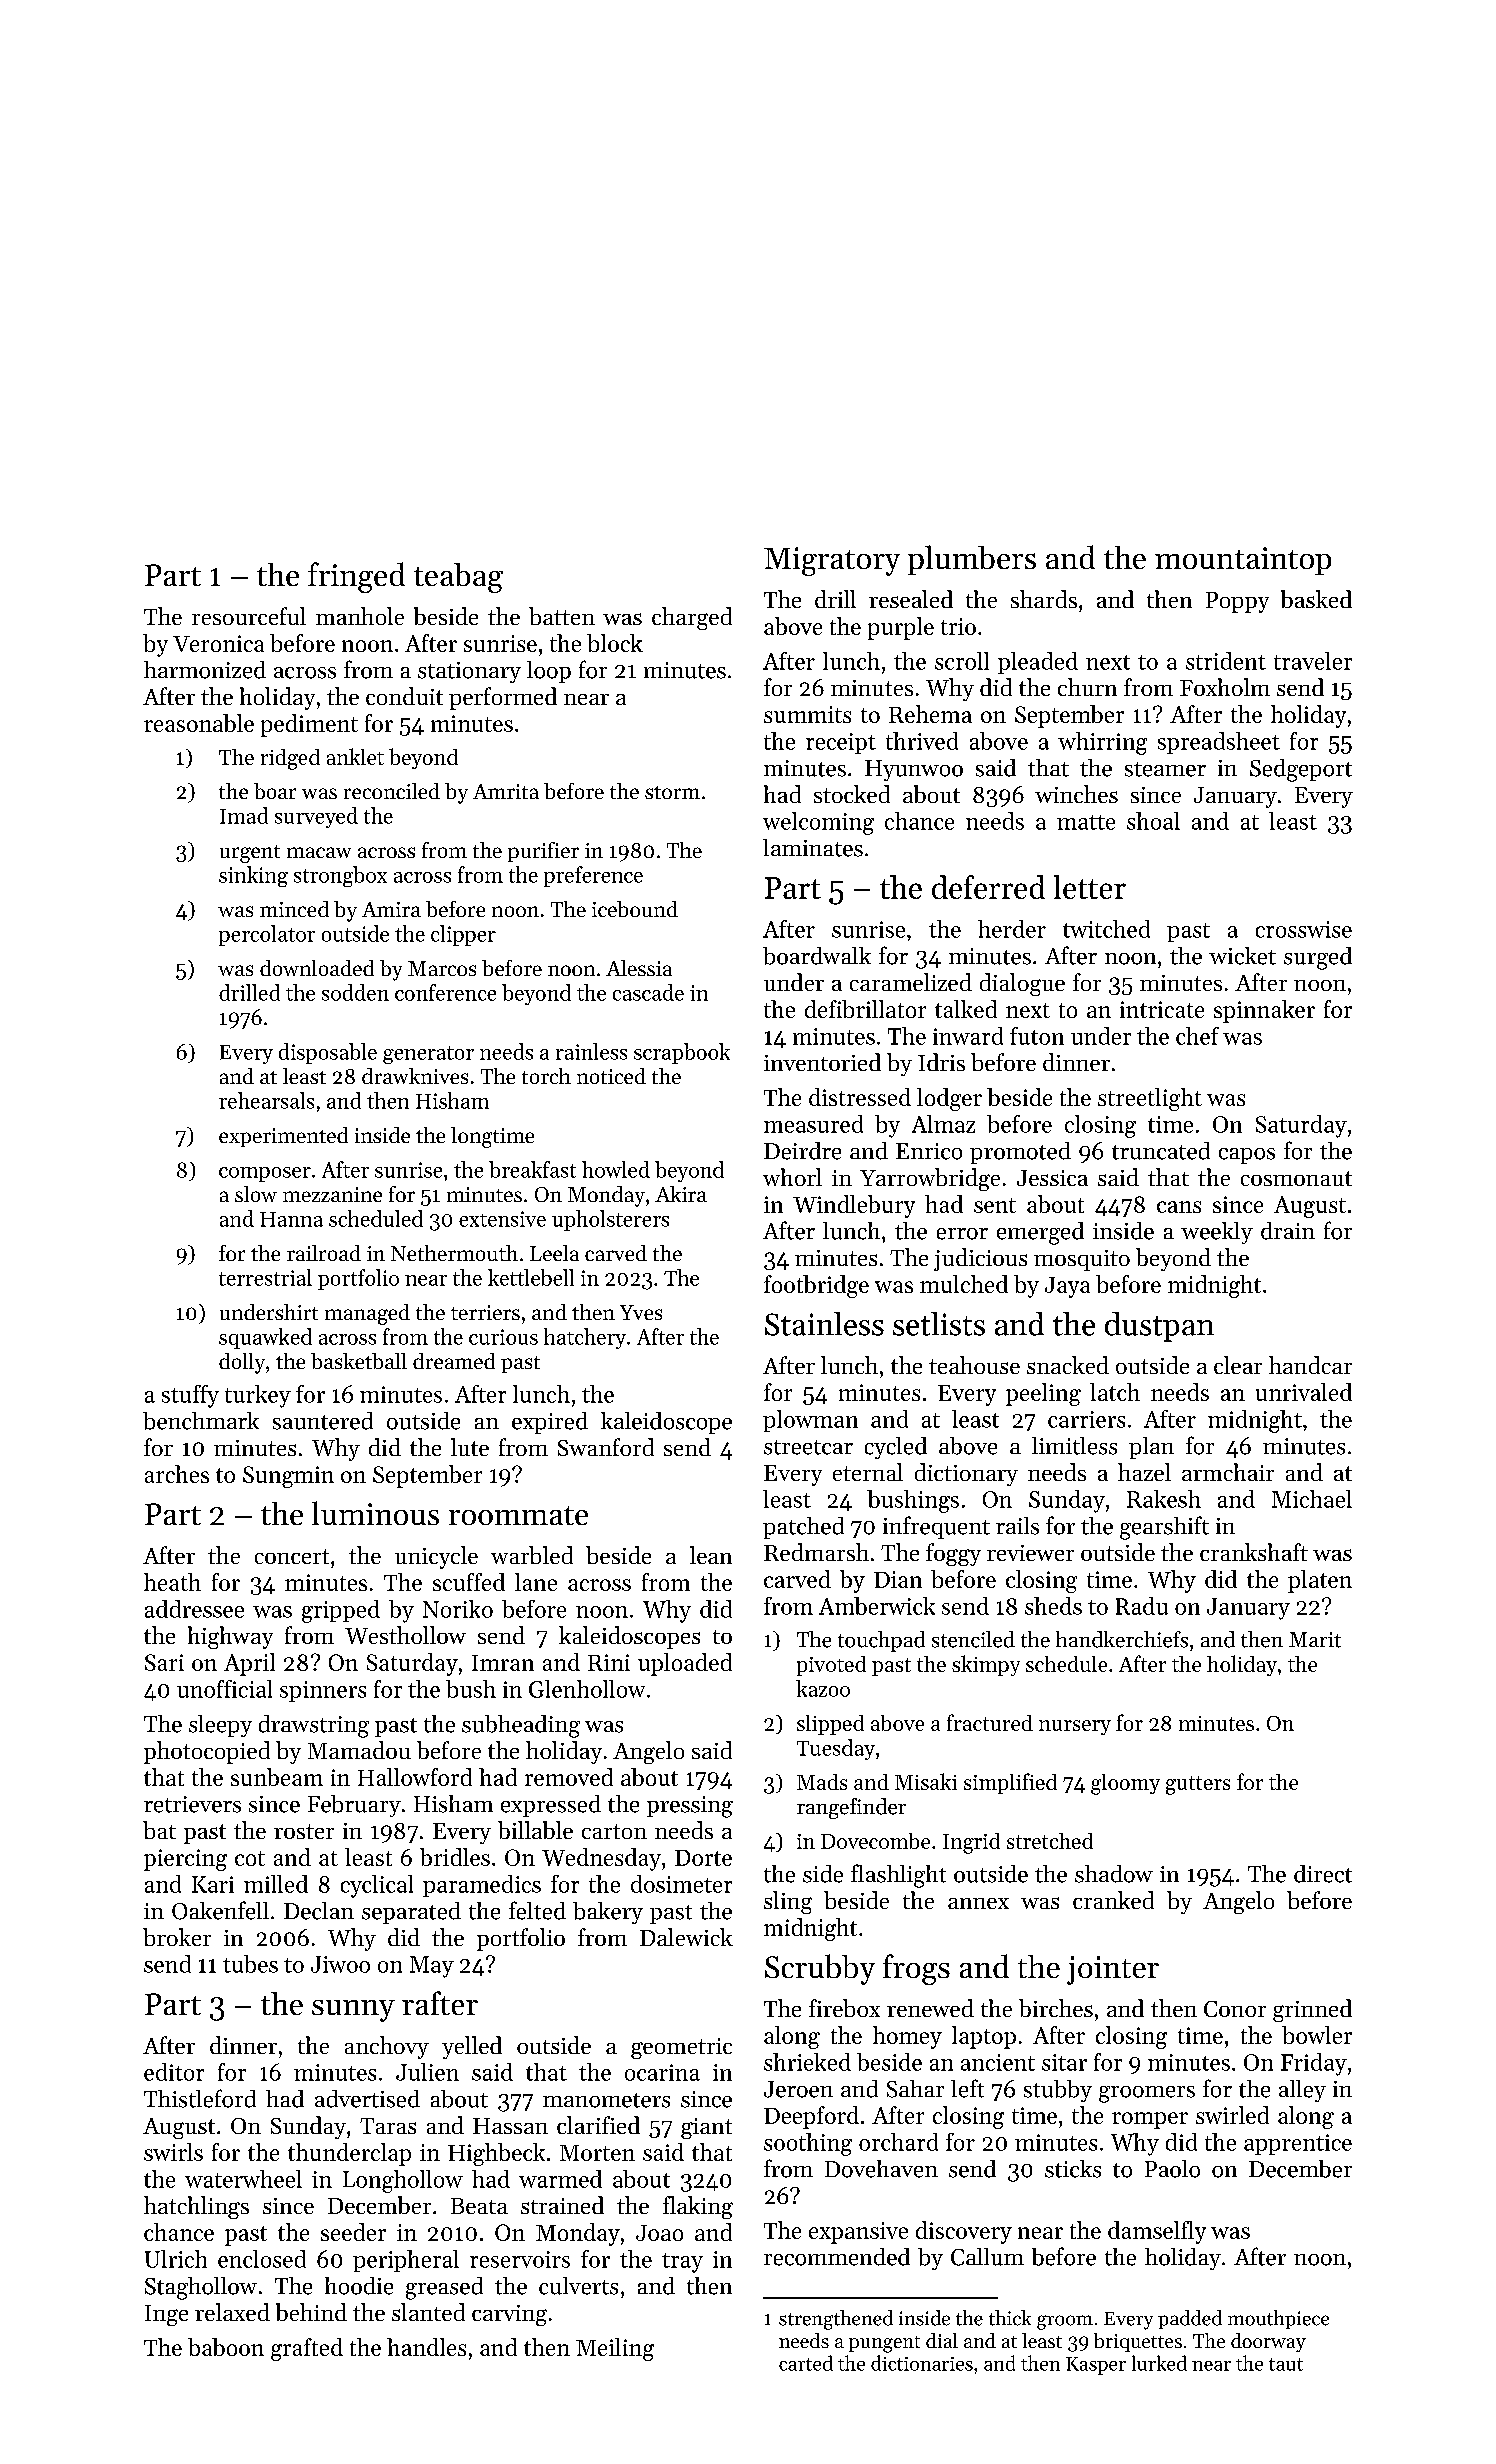 The image size is (1496, 2464). I want to click on hatchery, so click(585, 1338).
